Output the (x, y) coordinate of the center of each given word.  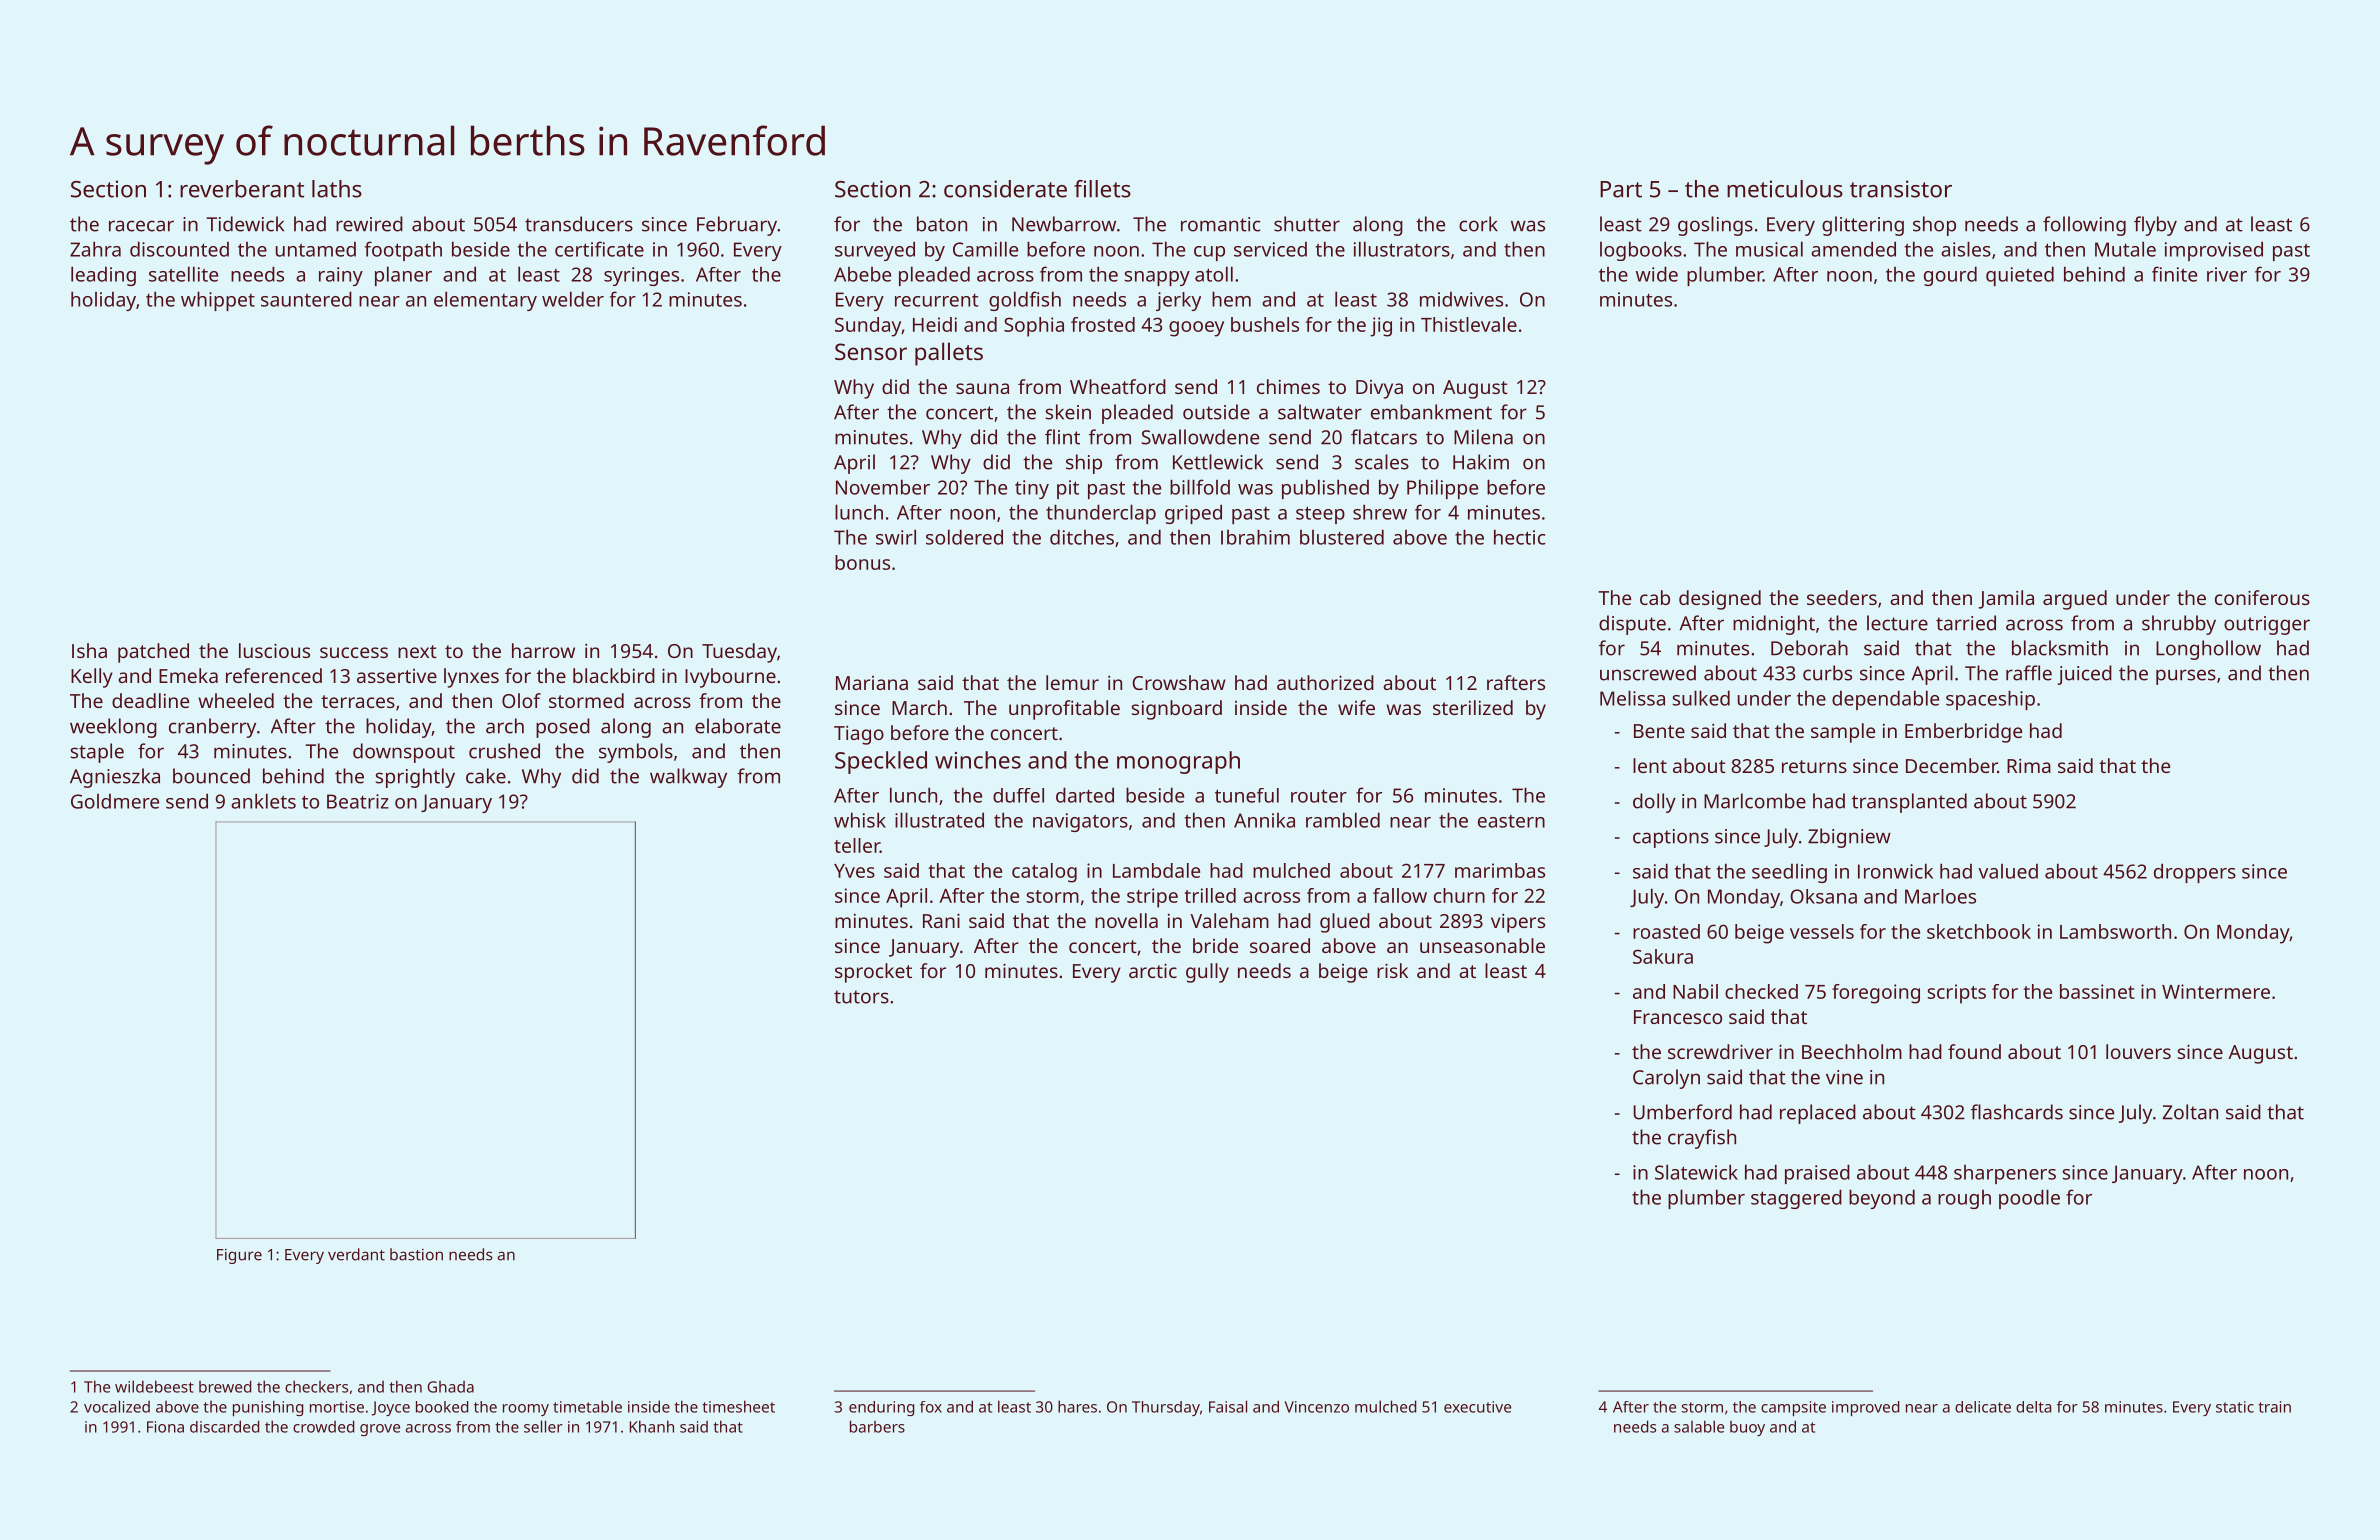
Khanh (652, 1426)
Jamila (2006, 599)
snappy (1157, 278)
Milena (1483, 437)
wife (1356, 707)
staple (97, 753)
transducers (579, 224)
